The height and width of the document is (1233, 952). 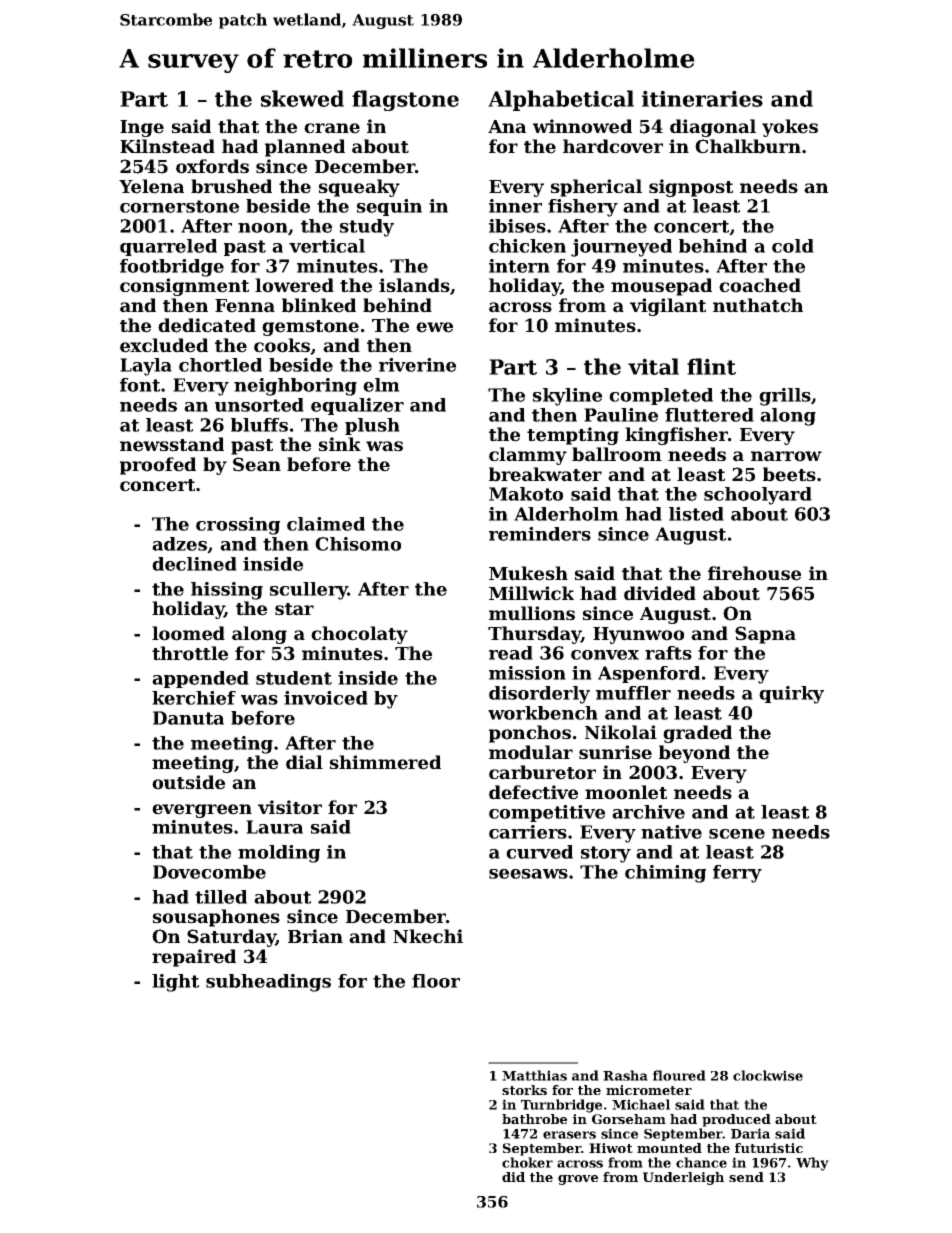 I want to click on ferry, so click(x=737, y=874).
